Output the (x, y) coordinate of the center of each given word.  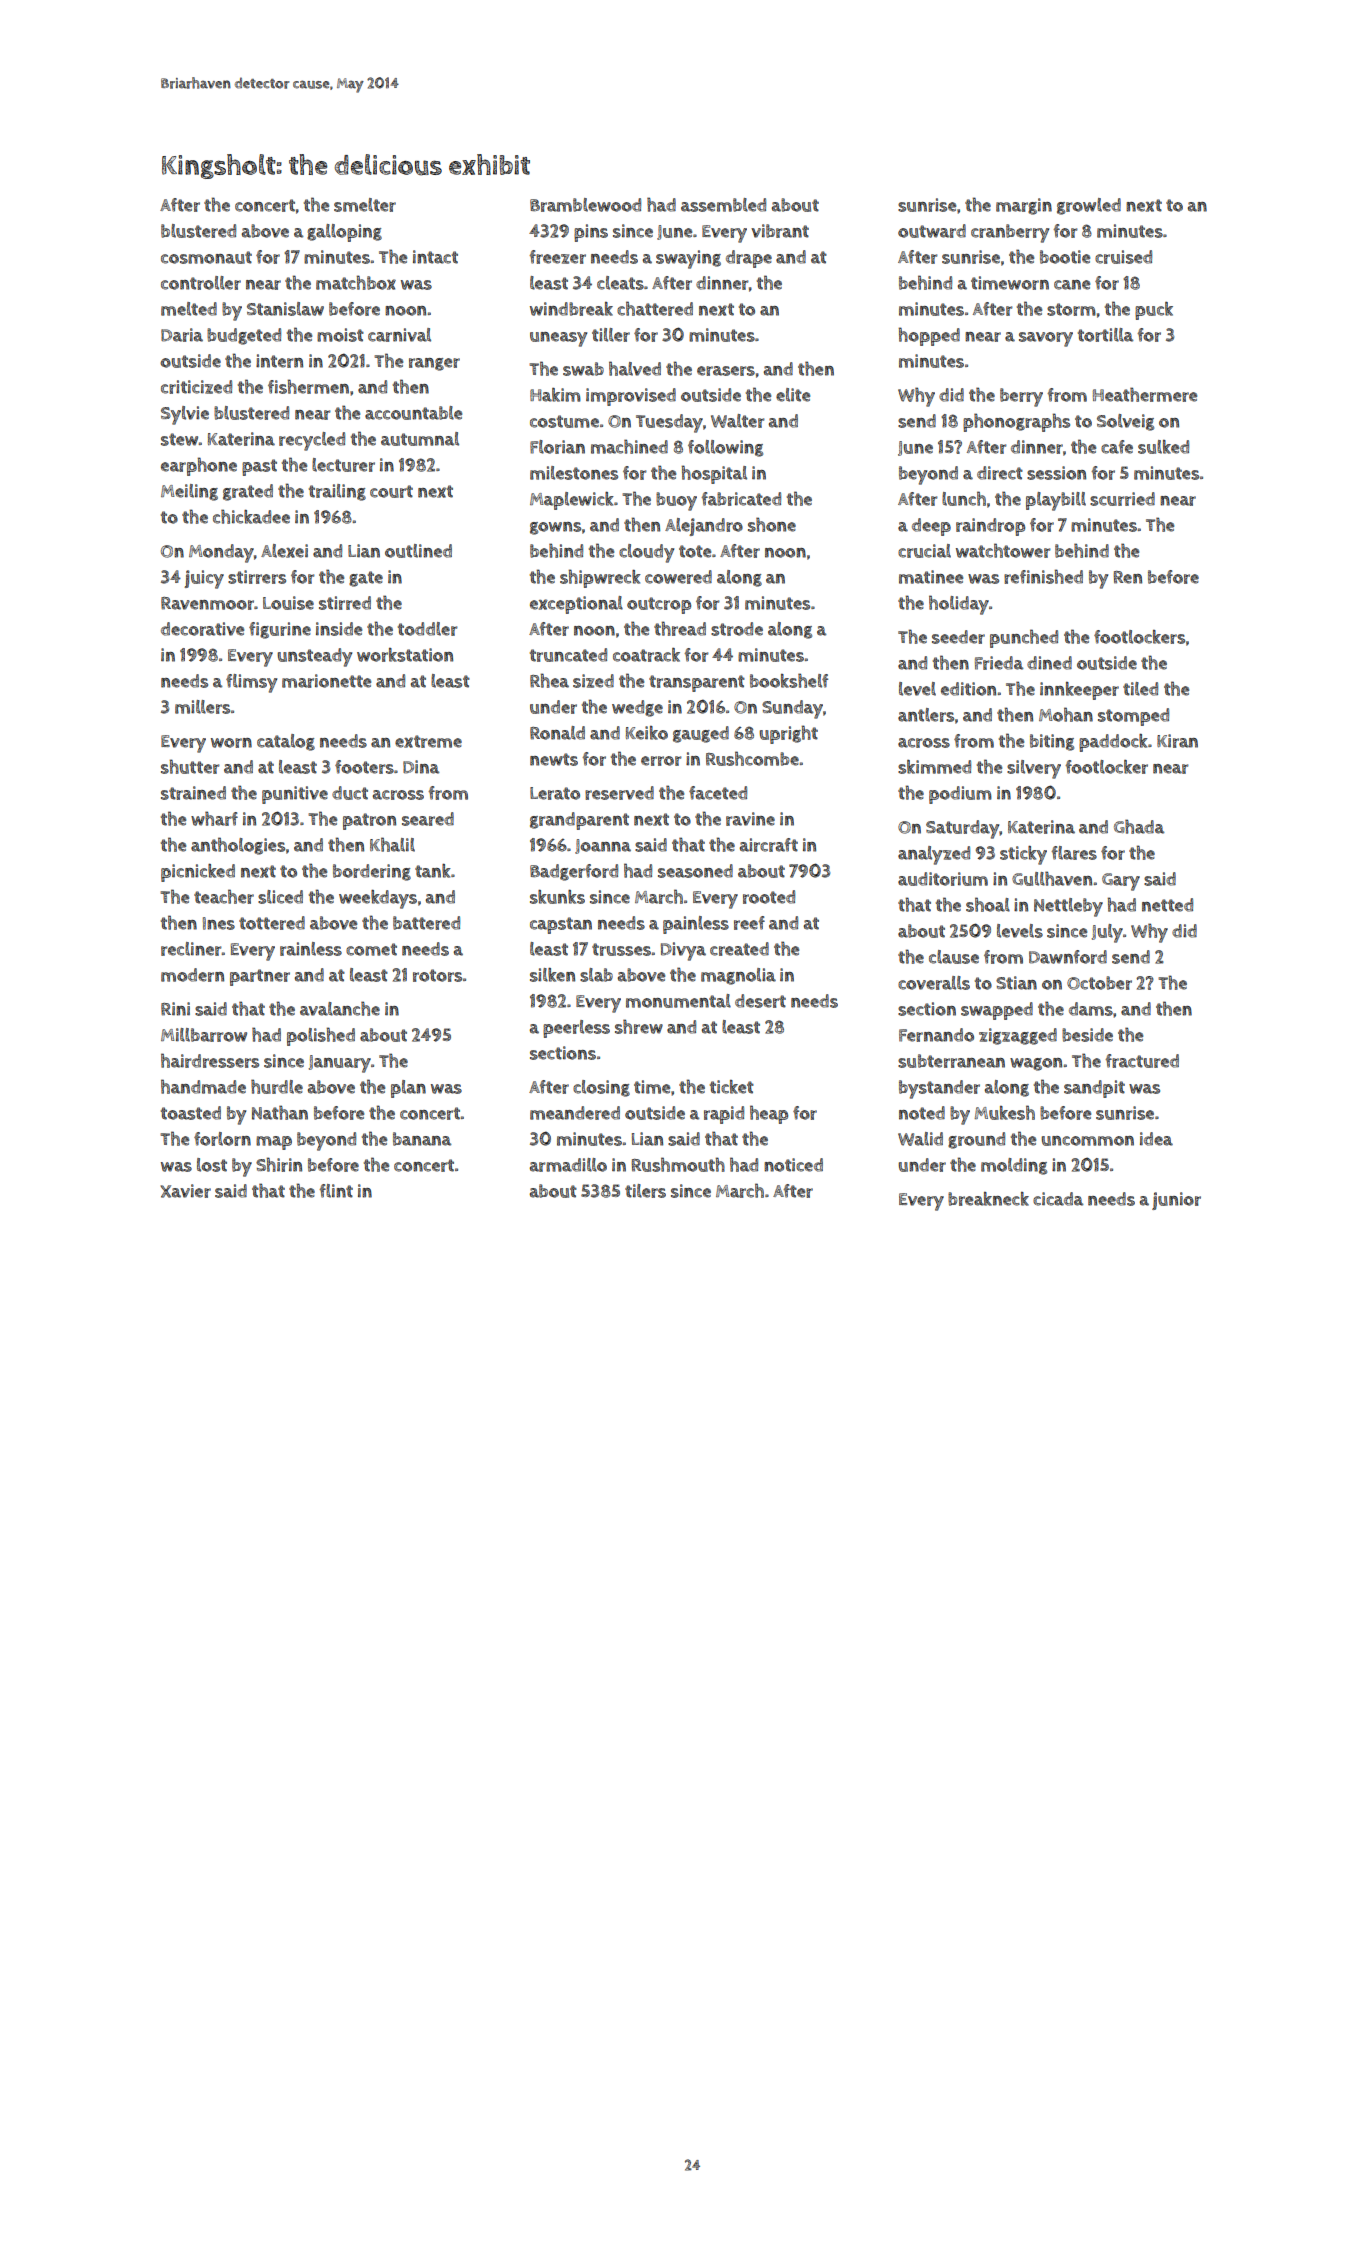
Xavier (186, 1191)
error (661, 761)
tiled (1140, 689)
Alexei (284, 551)
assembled (723, 205)
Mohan (1066, 714)
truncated (568, 655)
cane (1072, 285)
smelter (365, 205)
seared (428, 819)
